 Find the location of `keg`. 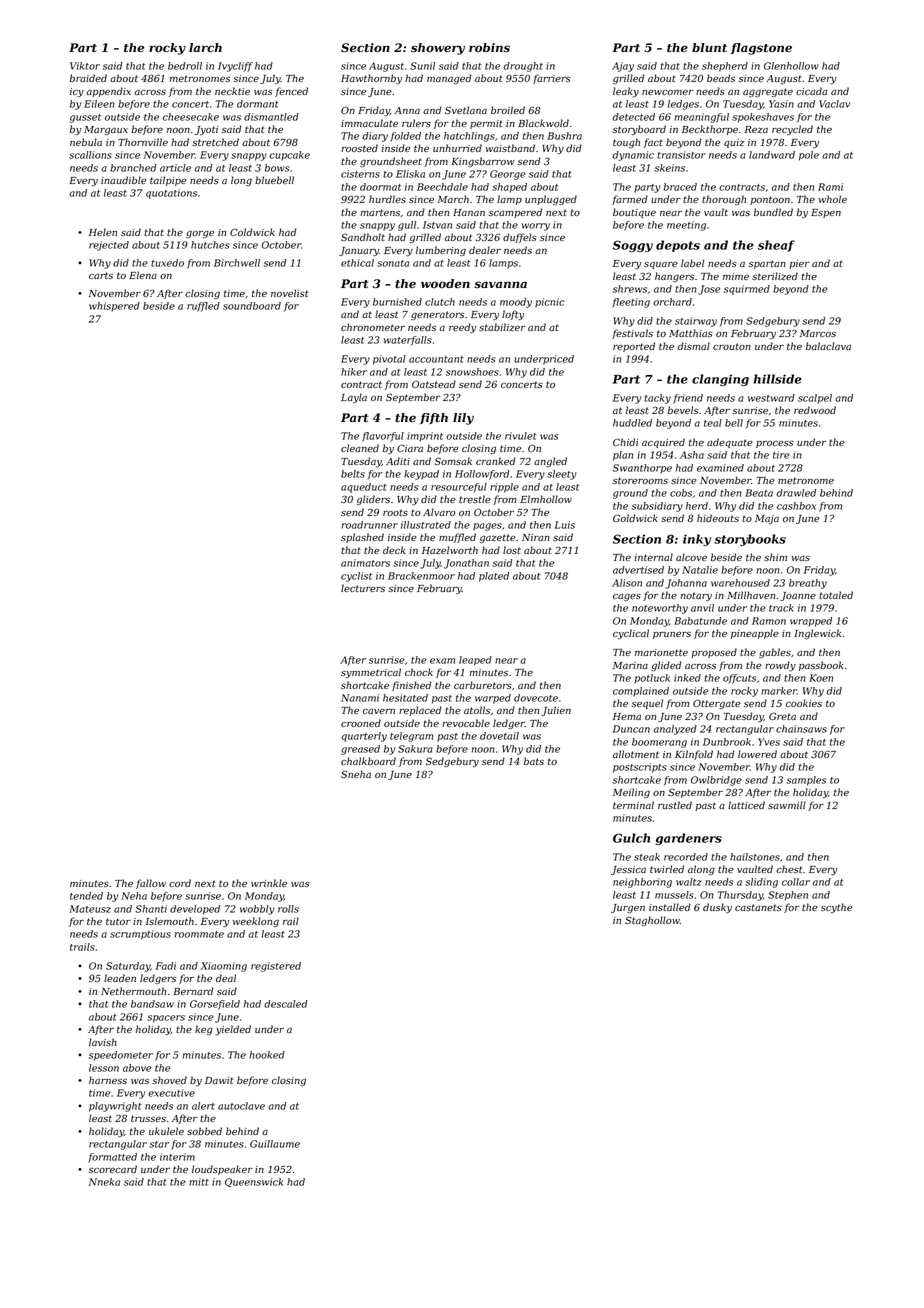

keg is located at coordinates (203, 1030).
